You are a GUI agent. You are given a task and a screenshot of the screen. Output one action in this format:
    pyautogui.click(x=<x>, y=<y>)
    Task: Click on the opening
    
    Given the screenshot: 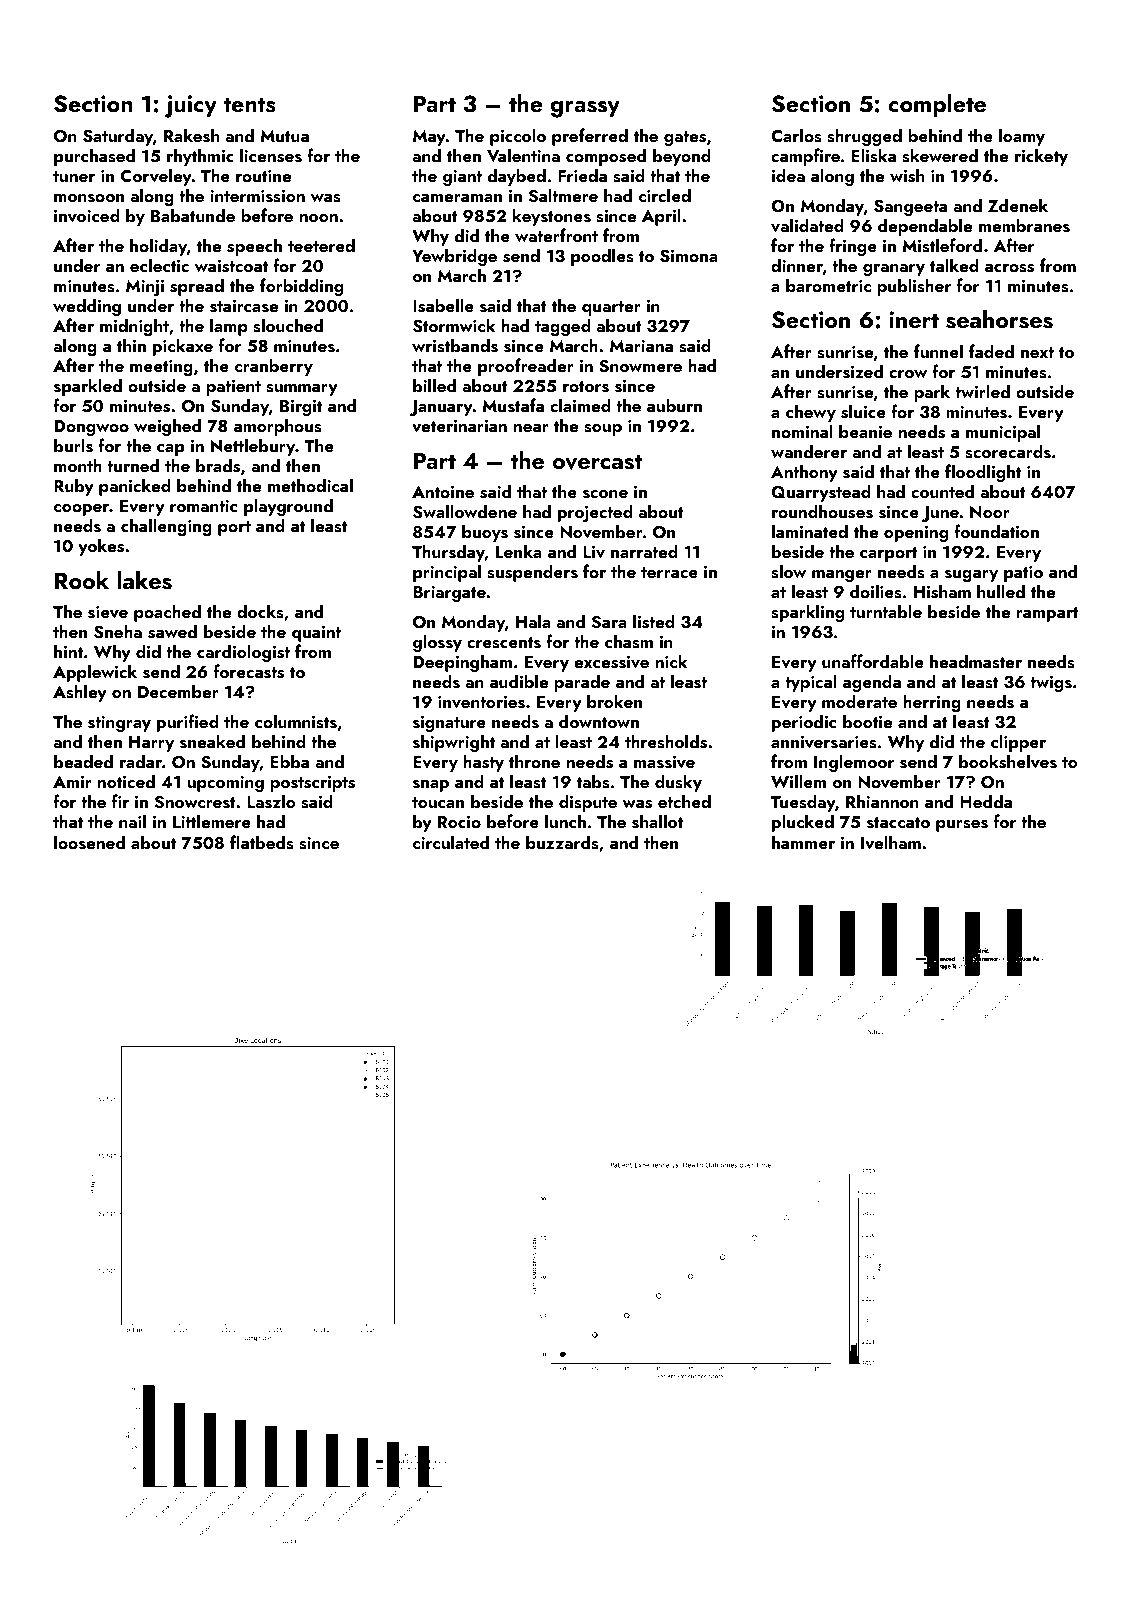 What is the action you would take?
    pyautogui.click(x=916, y=534)
